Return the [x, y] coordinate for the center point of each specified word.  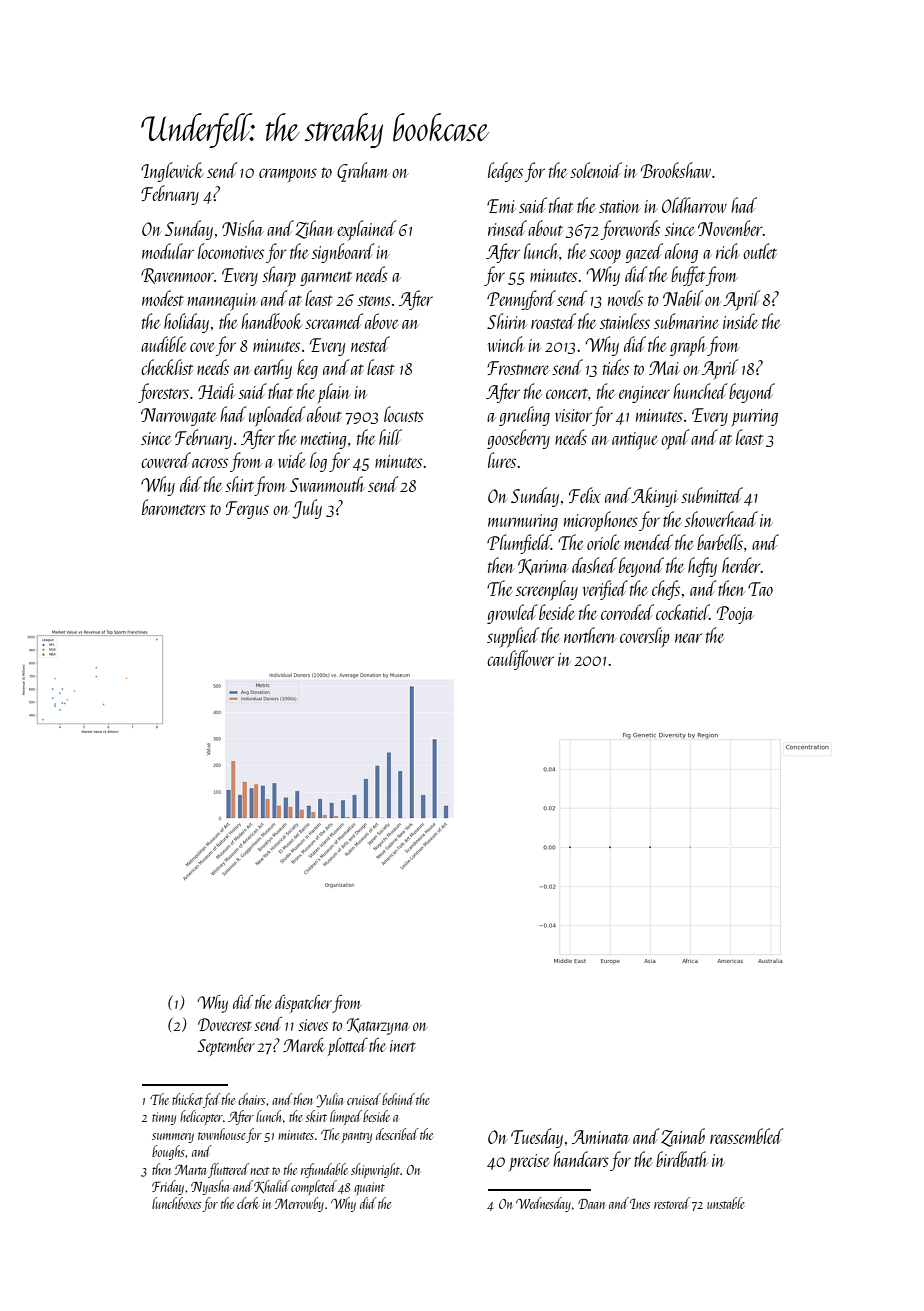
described [397, 1134]
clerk [247, 1203]
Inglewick [172, 172]
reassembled [747, 1136]
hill [390, 437]
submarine [686, 321]
